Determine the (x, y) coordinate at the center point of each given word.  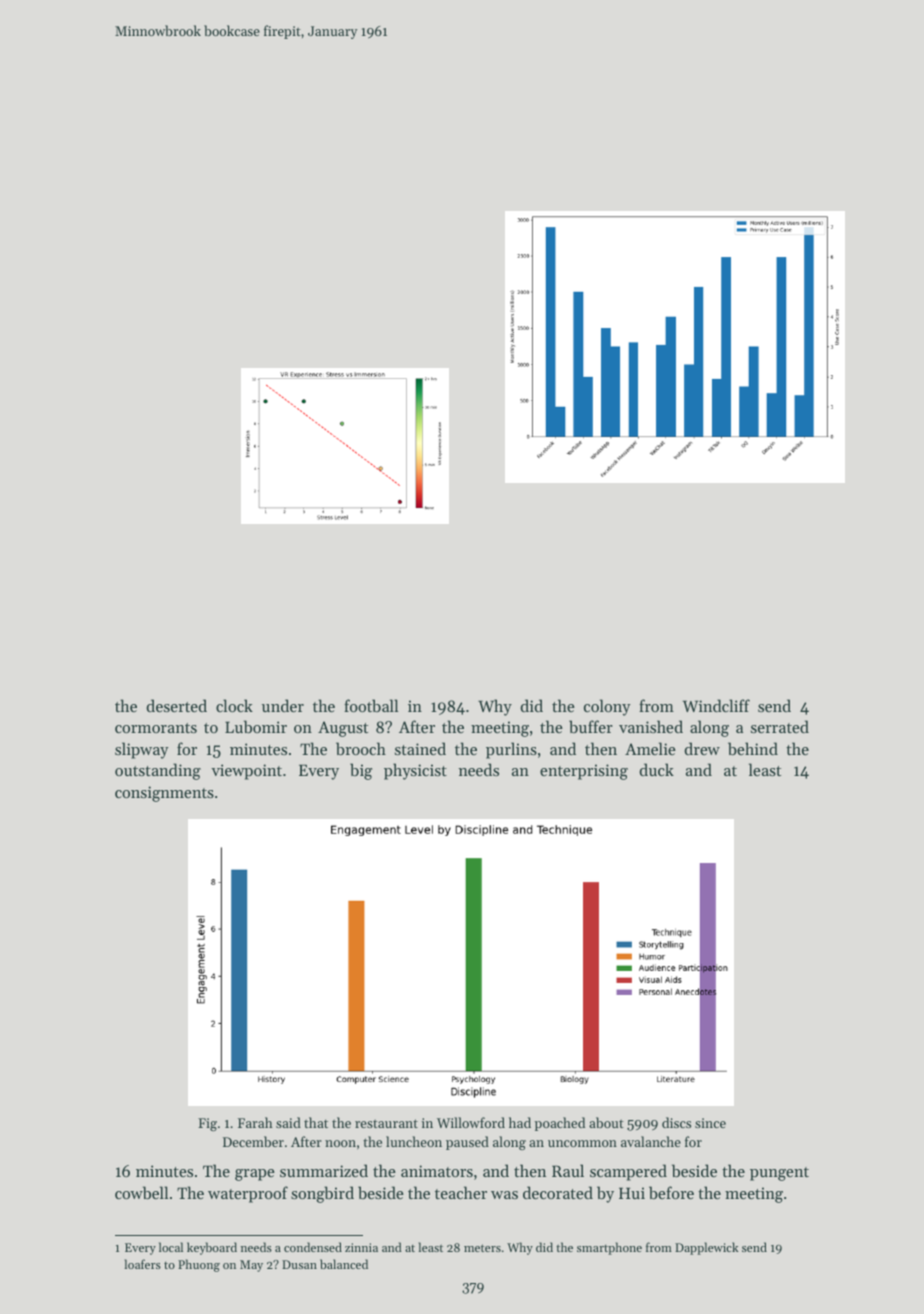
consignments (164, 794)
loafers (143, 1264)
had (520, 1122)
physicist (415, 771)
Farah (255, 1122)
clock (234, 705)
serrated (780, 726)
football (371, 705)
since (710, 1123)
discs (676, 1122)
